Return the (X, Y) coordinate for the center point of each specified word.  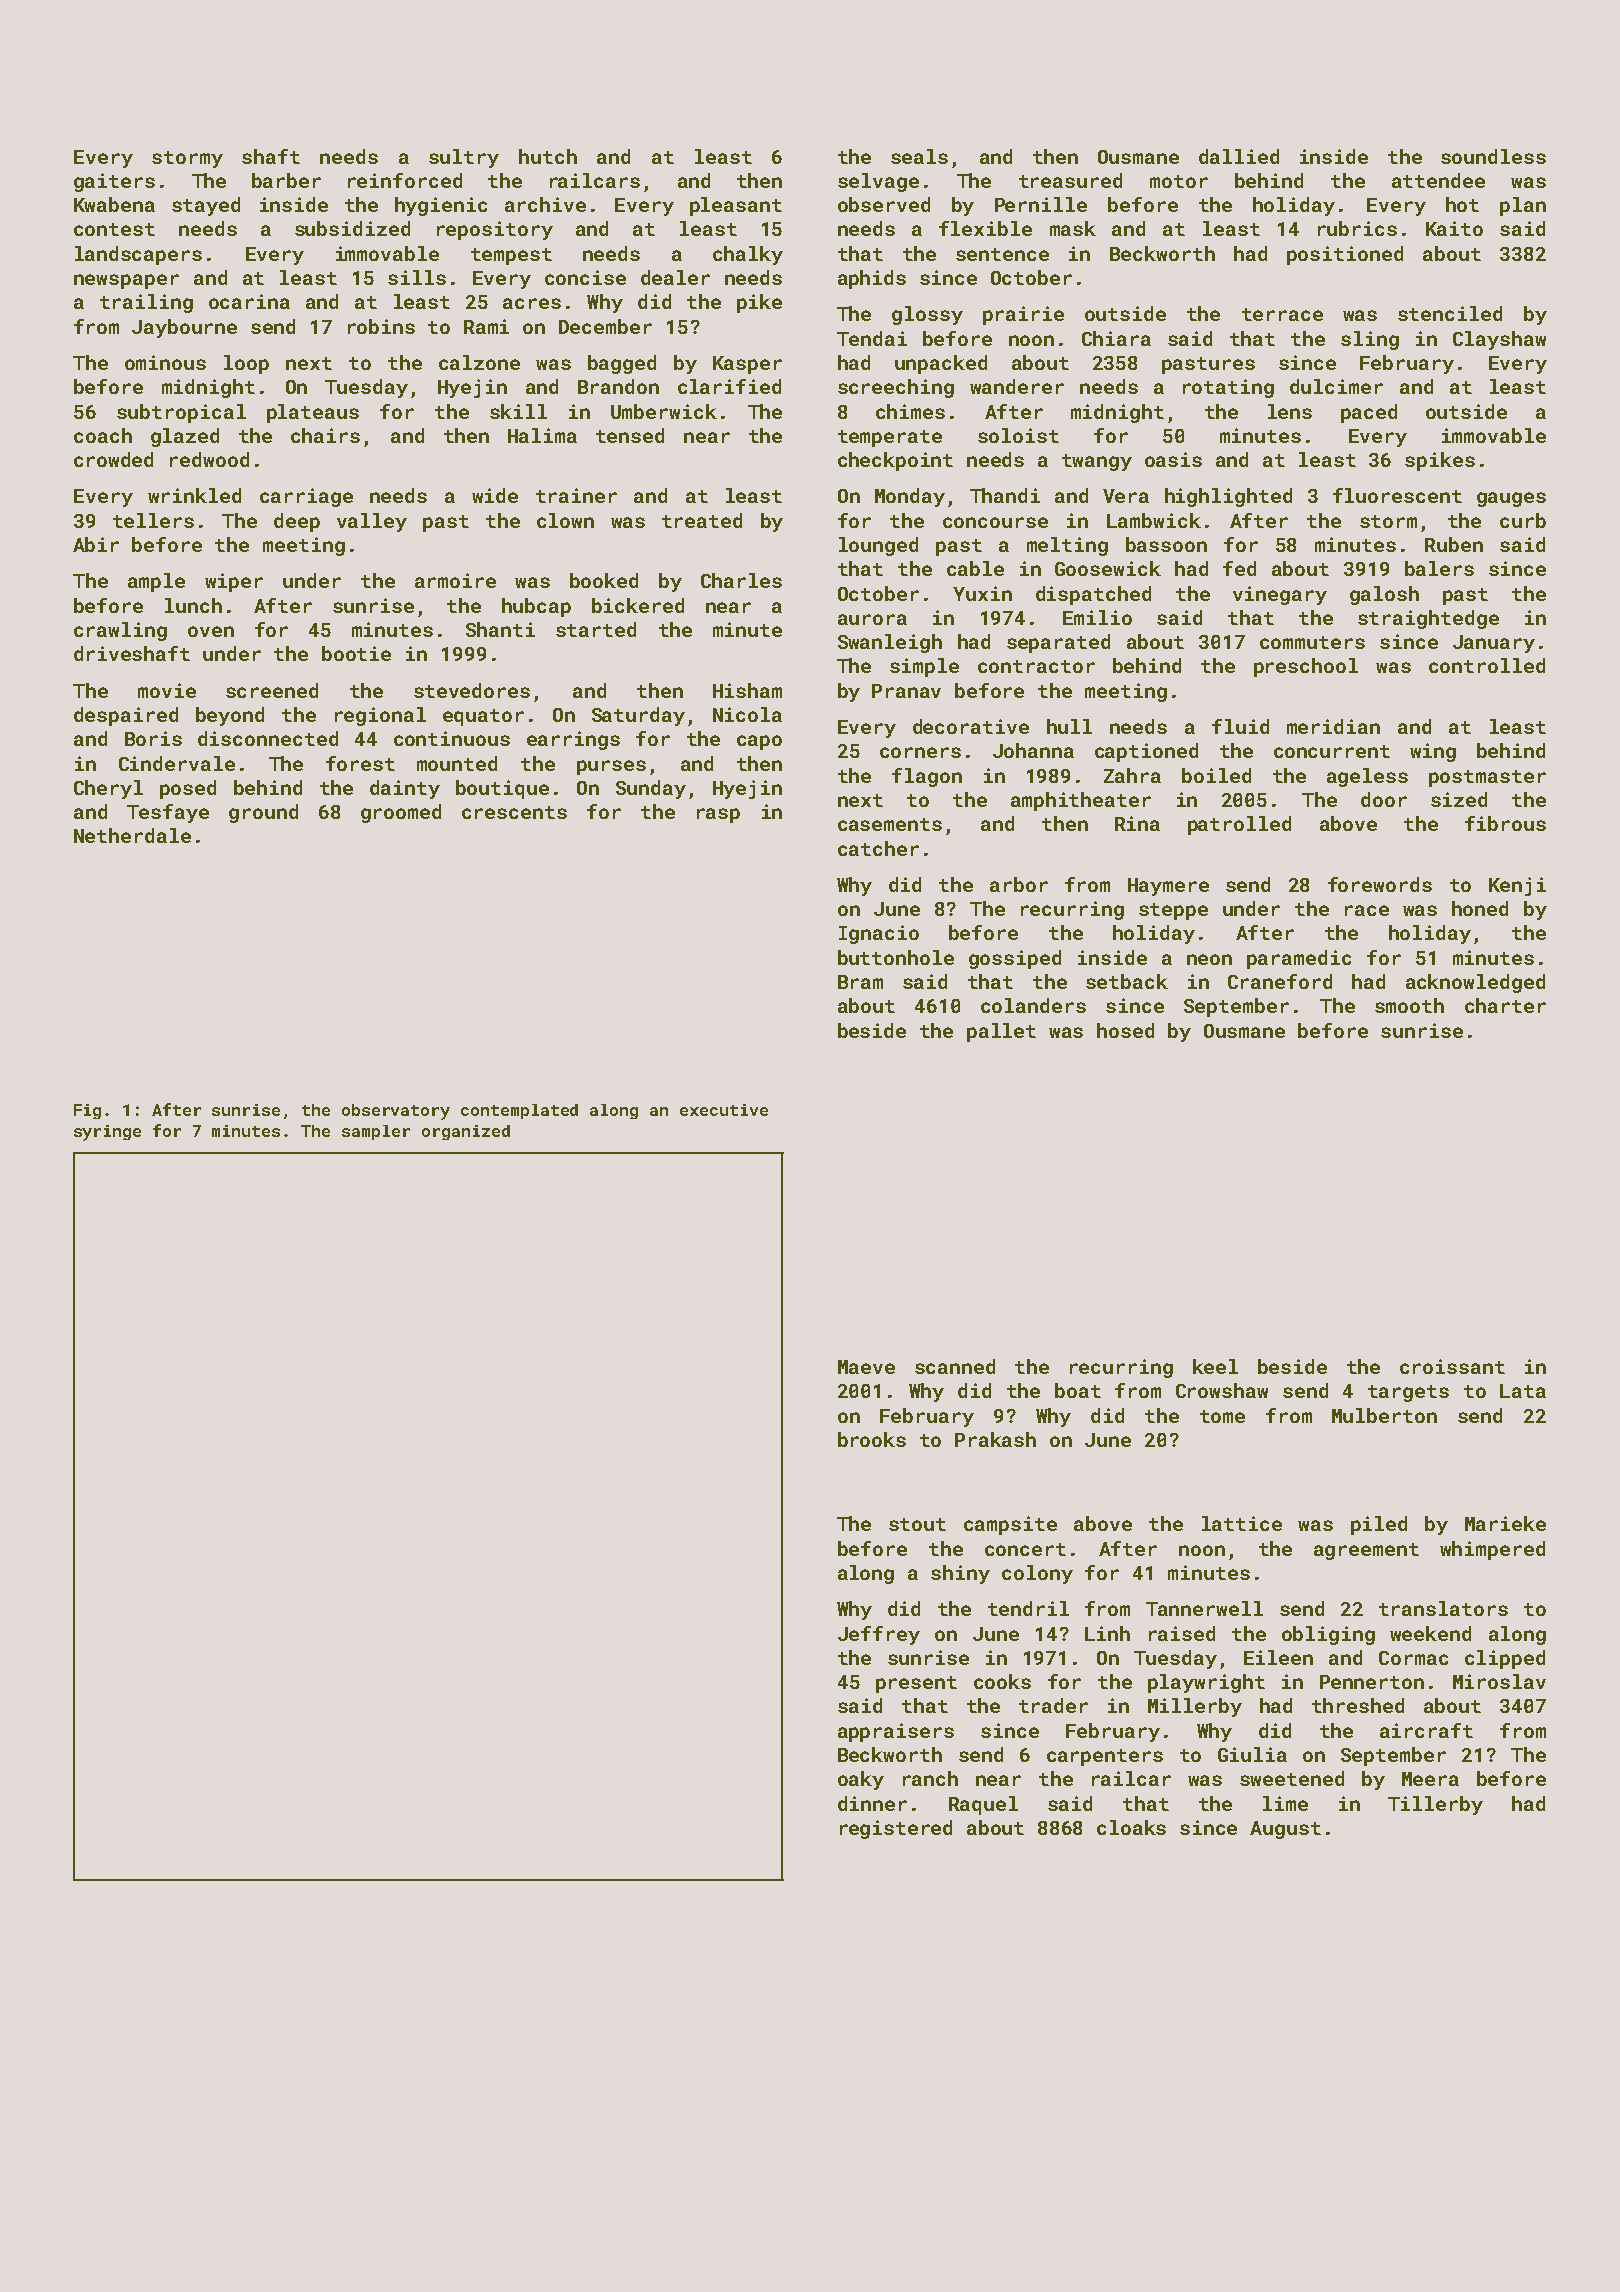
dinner (872, 1803)
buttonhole (896, 957)
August (1285, 1830)
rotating (1228, 388)
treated (702, 520)
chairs (325, 435)
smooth (1409, 1005)
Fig (87, 1111)
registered (896, 1829)
